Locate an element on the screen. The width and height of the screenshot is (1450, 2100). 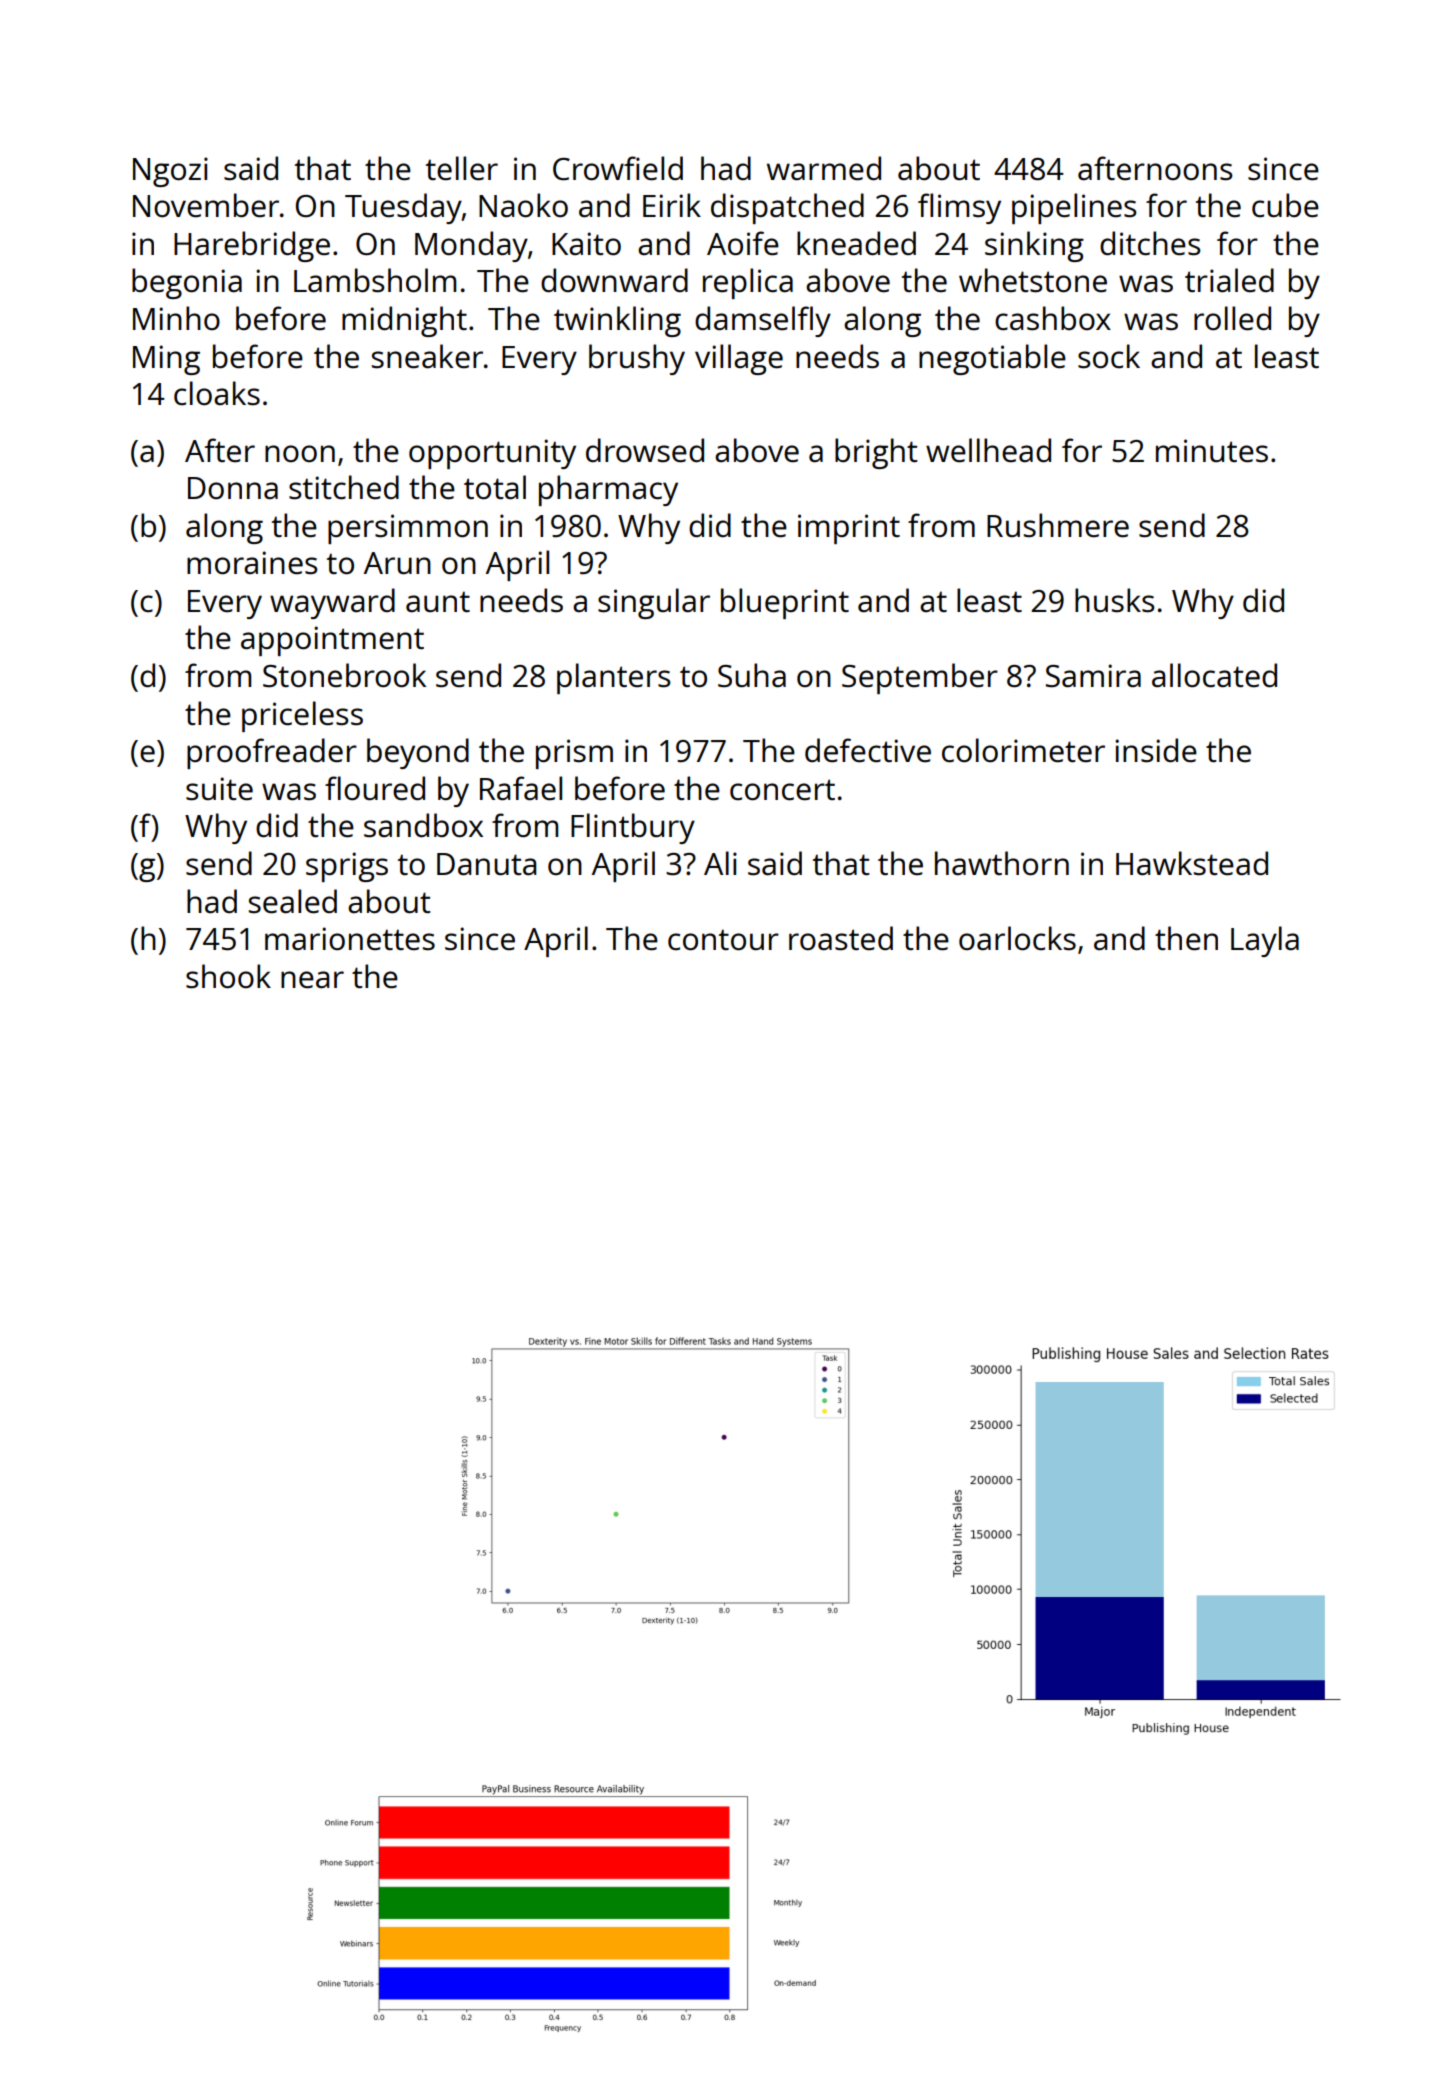
Crowfield is located at coordinates (618, 168).
